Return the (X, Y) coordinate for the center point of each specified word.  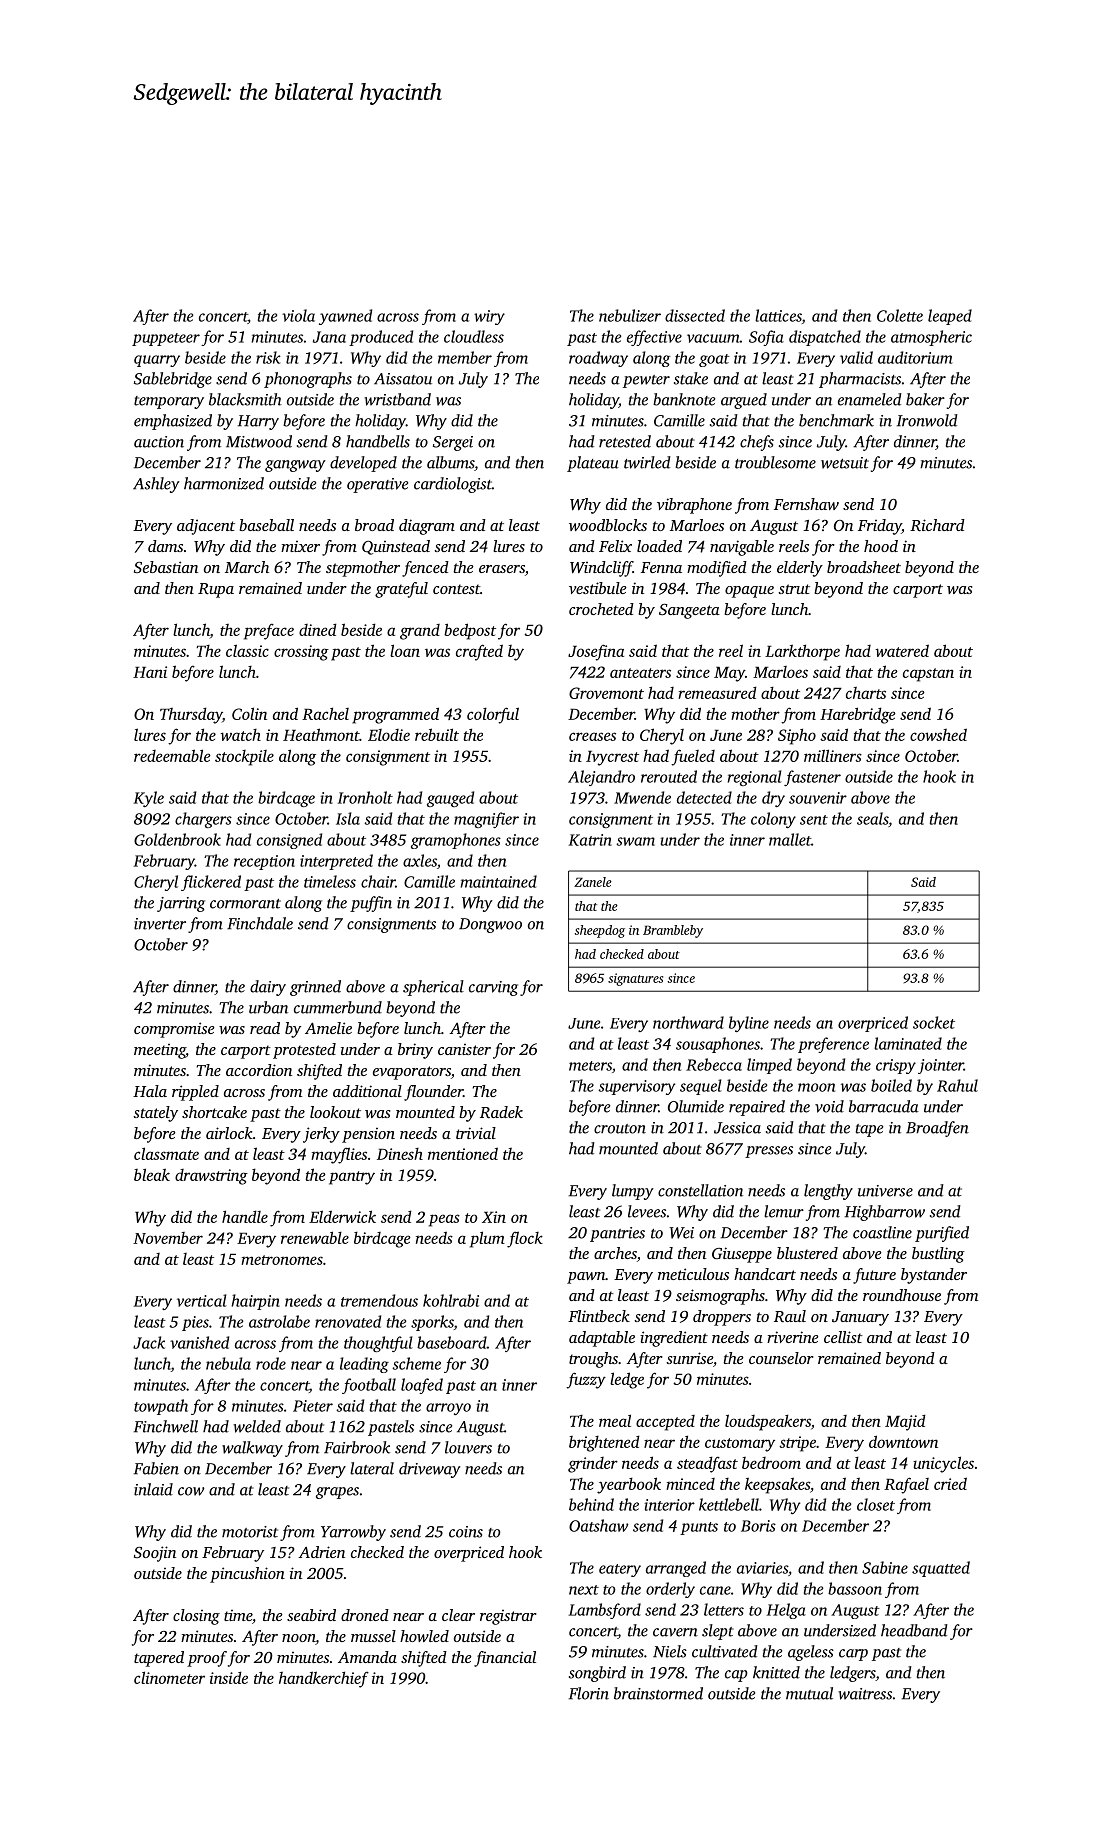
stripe (797, 1444)
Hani (150, 672)
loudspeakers (768, 1422)
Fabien (156, 1468)
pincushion (247, 1575)
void (829, 1106)
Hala (150, 1091)
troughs (593, 1360)
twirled (647, 462)
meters (590, 1066)
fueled (693, 757)
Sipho (797, 736)
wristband (397, 399)
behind (591, 1504)
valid (856, 357)
